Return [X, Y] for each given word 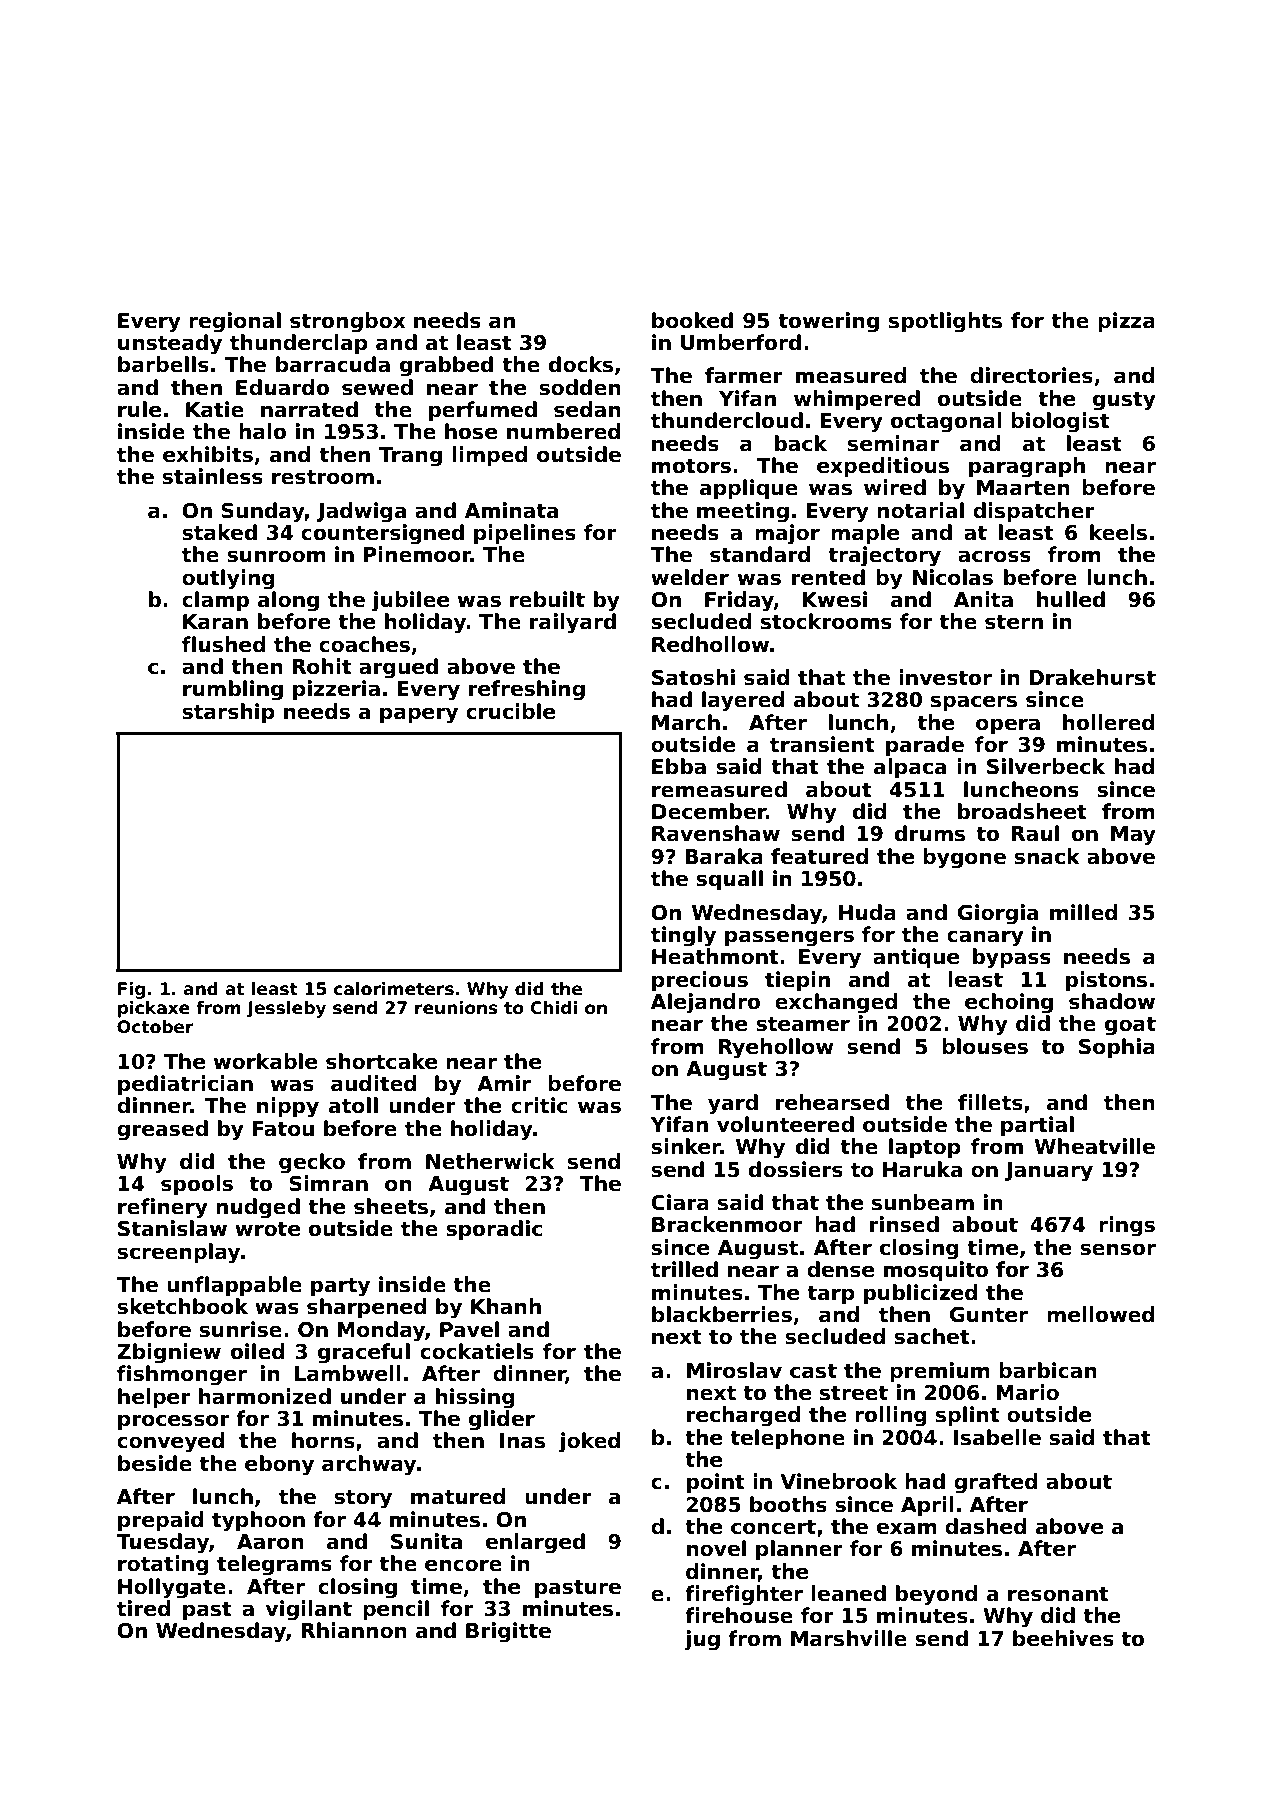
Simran [328, 1183]
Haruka [922, 1169]
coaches [364, 644]
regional [235, 322]
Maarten [1023, 488]
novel [716, 1548]
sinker [686, 1146]
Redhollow [710, 644]
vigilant [309, 1610]
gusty [1124, 401]
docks [581, 364]
